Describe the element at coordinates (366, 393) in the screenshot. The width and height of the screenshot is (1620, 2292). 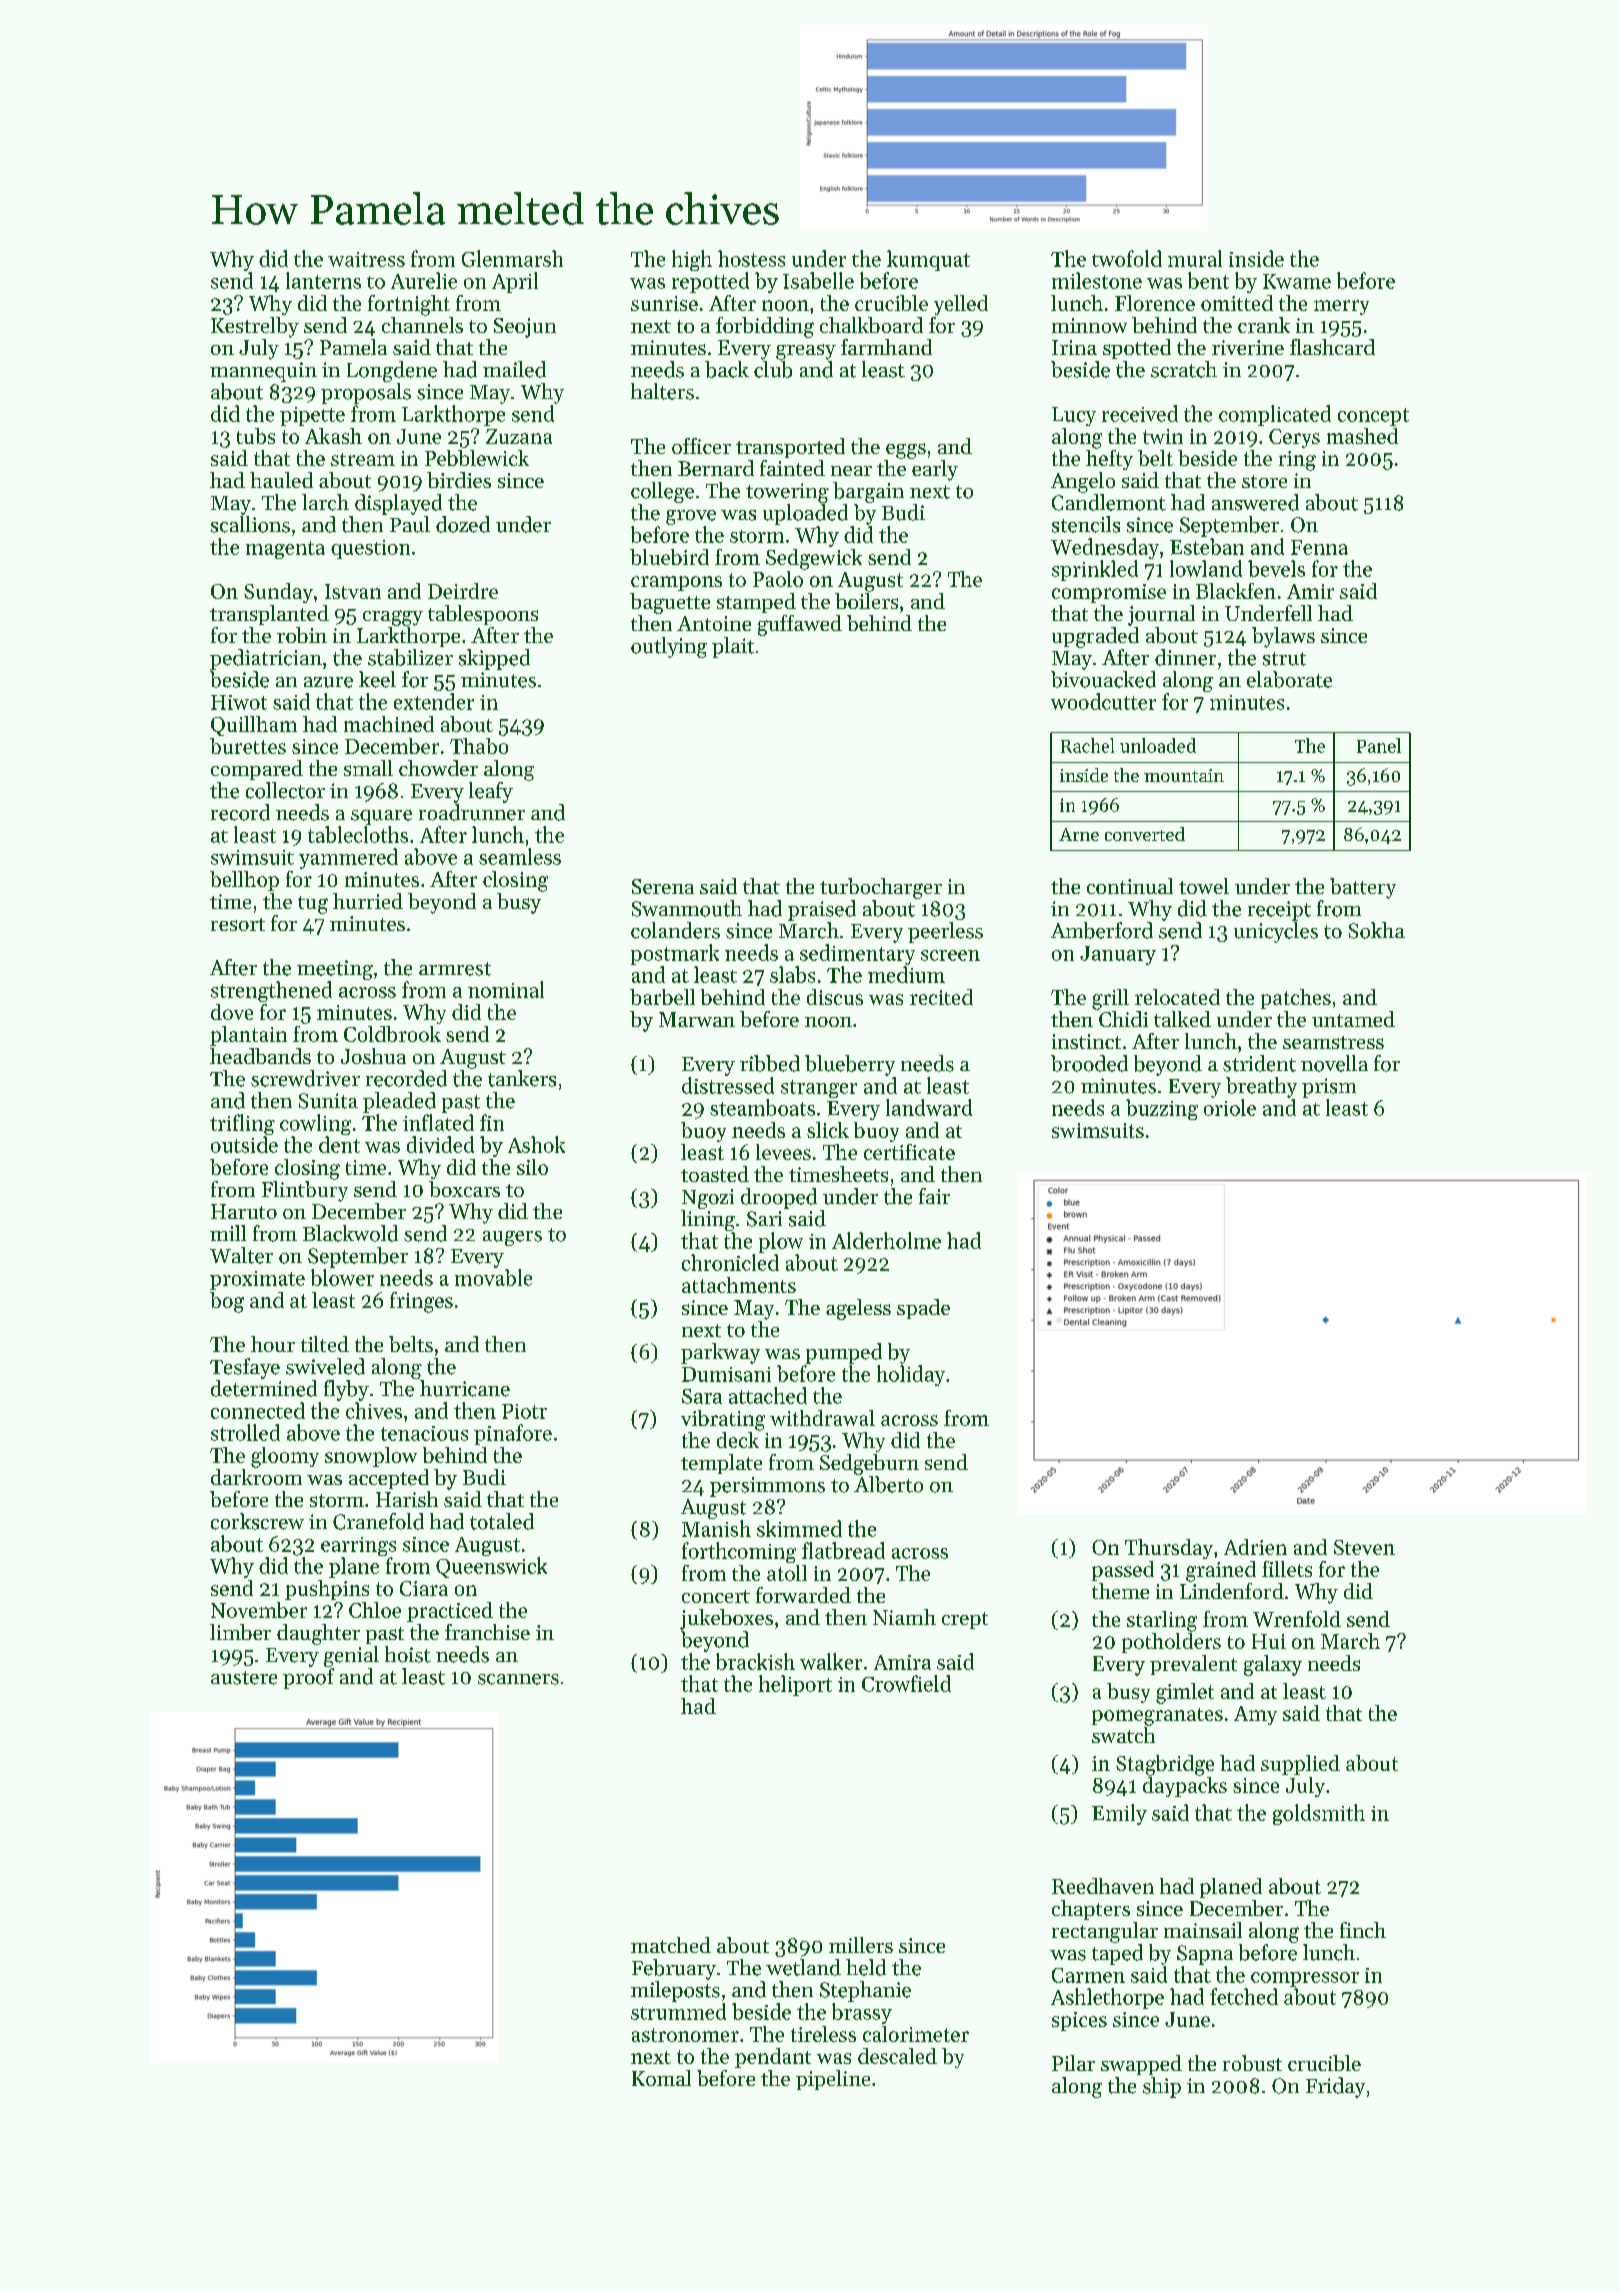
I see `proposals` at that location.
